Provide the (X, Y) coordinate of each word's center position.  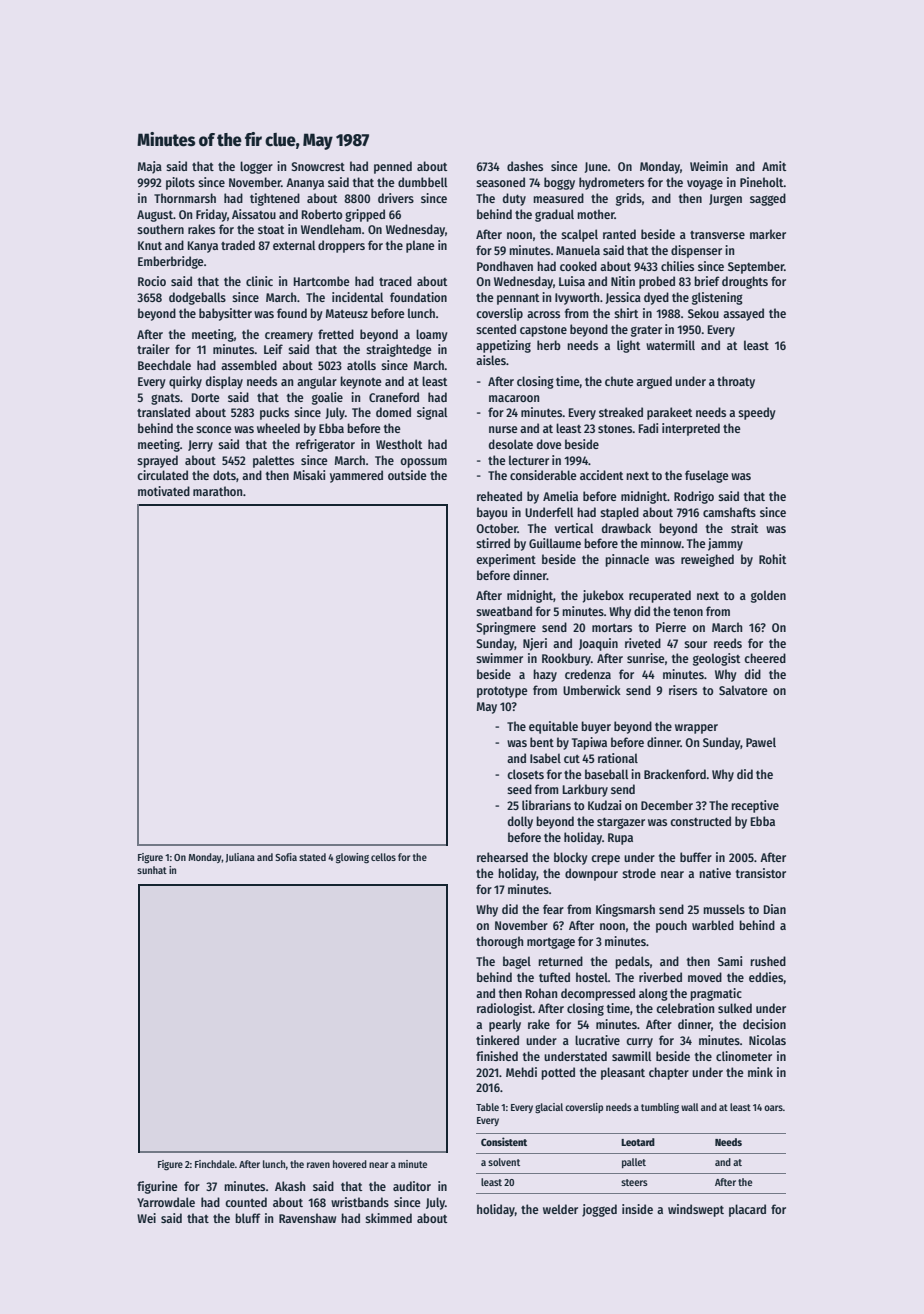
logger (256, 167)
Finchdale (215, 1164)
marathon (218, 491)
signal (432, 413)
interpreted (691, 429)
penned (393, 167)
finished (497, 1056)
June (596, 167)
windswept (696, 1210)
